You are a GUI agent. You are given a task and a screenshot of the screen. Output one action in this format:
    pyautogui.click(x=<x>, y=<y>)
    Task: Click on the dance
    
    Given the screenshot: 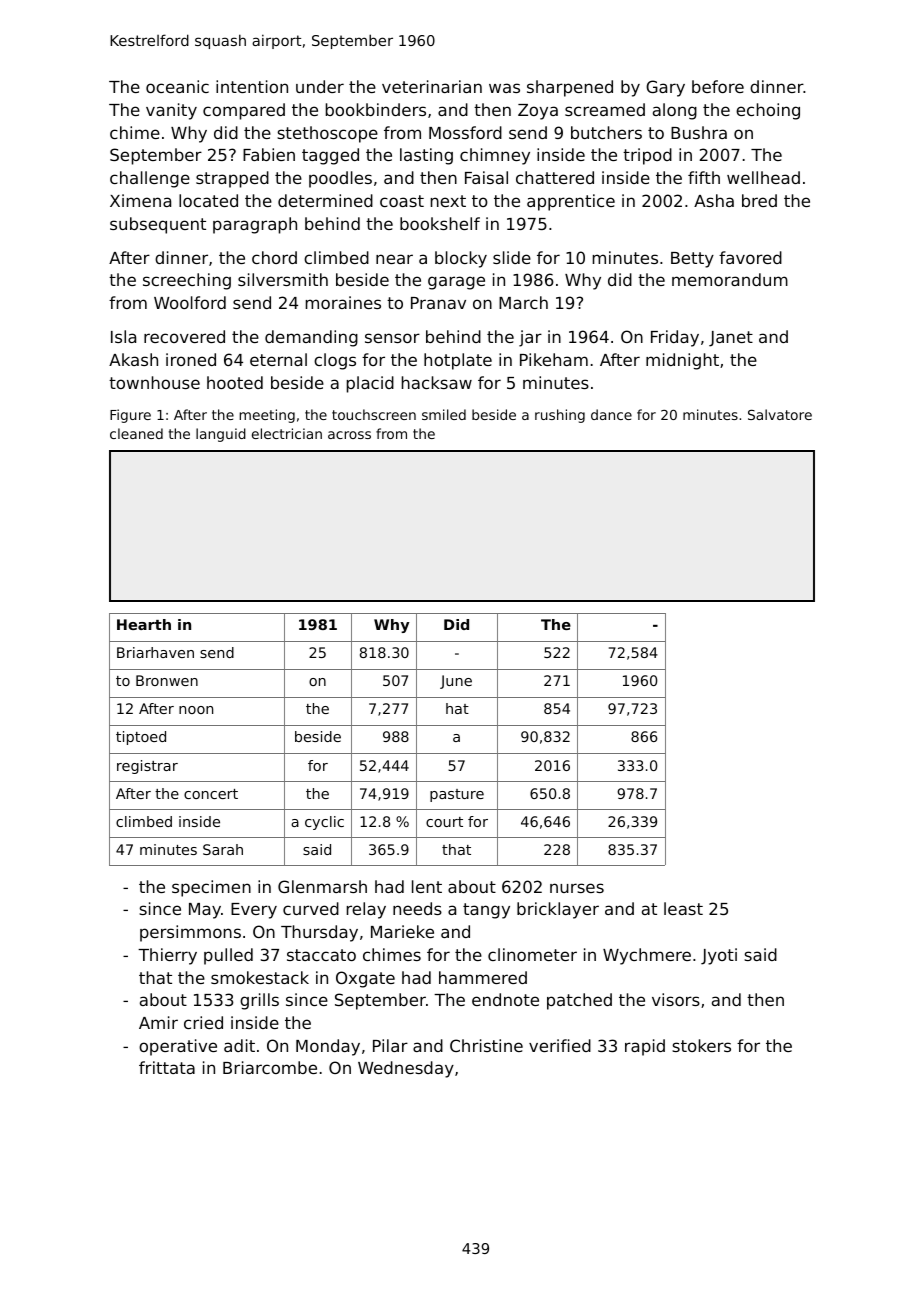 What is the action you would take?
    pyautogui.click(x=611, y=414)
